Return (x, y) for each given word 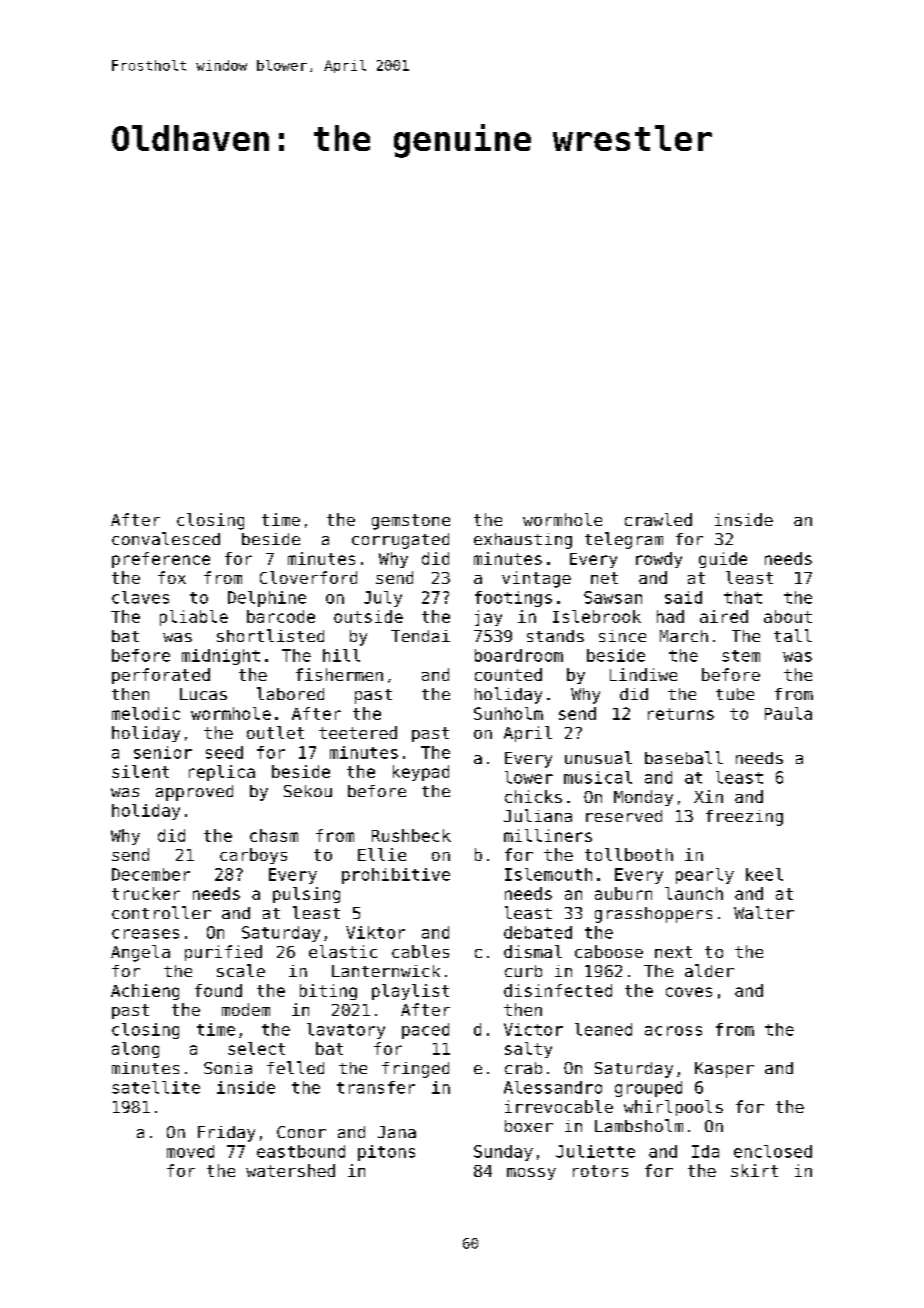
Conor (301, 1132)
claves (140, 597)
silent (140, 771)
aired (724, 616)
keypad (421, 773)
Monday (643, 798)
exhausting (523, 541)
